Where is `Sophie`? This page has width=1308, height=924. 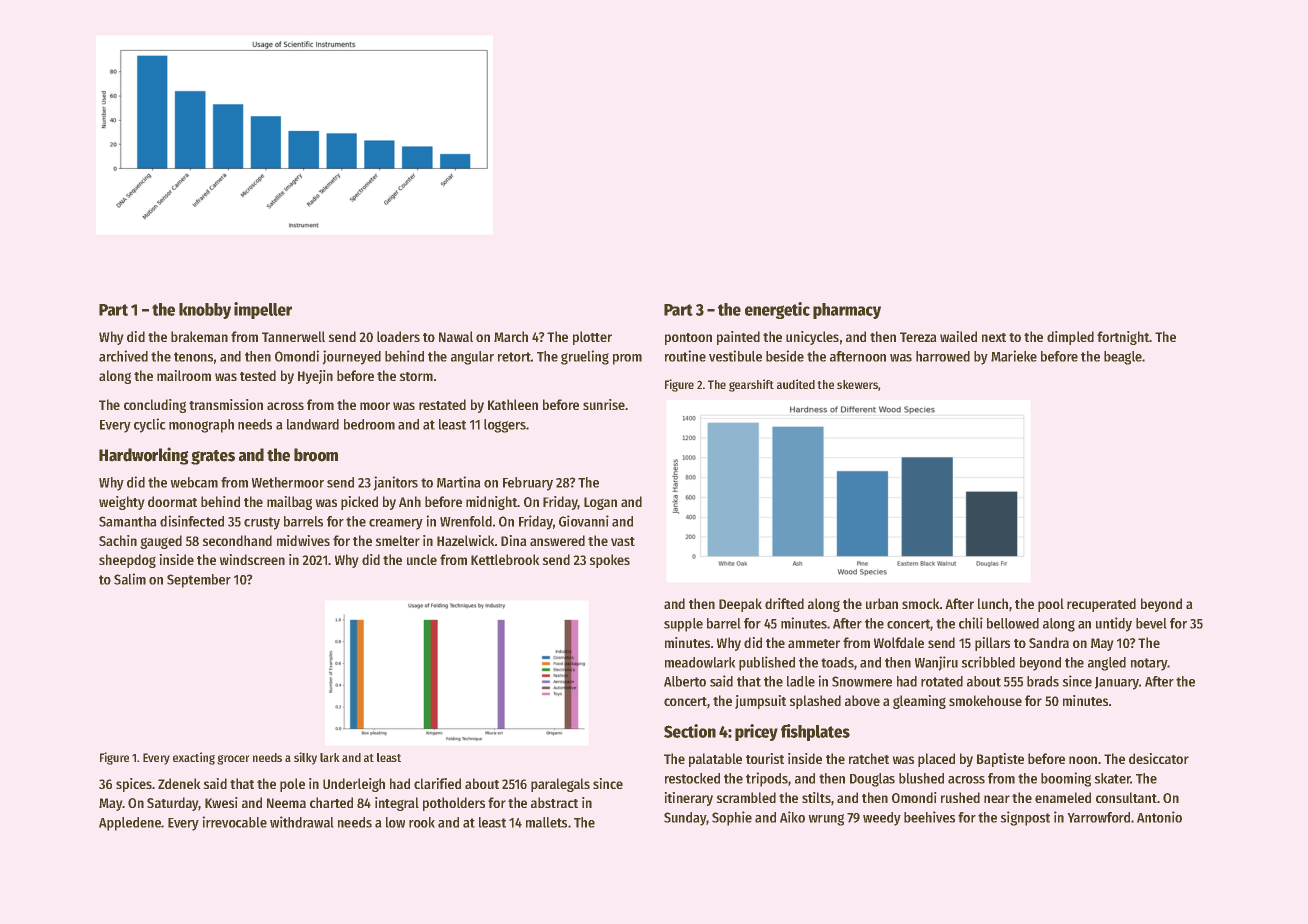 Sophie is located at coordinates (732, 818).
